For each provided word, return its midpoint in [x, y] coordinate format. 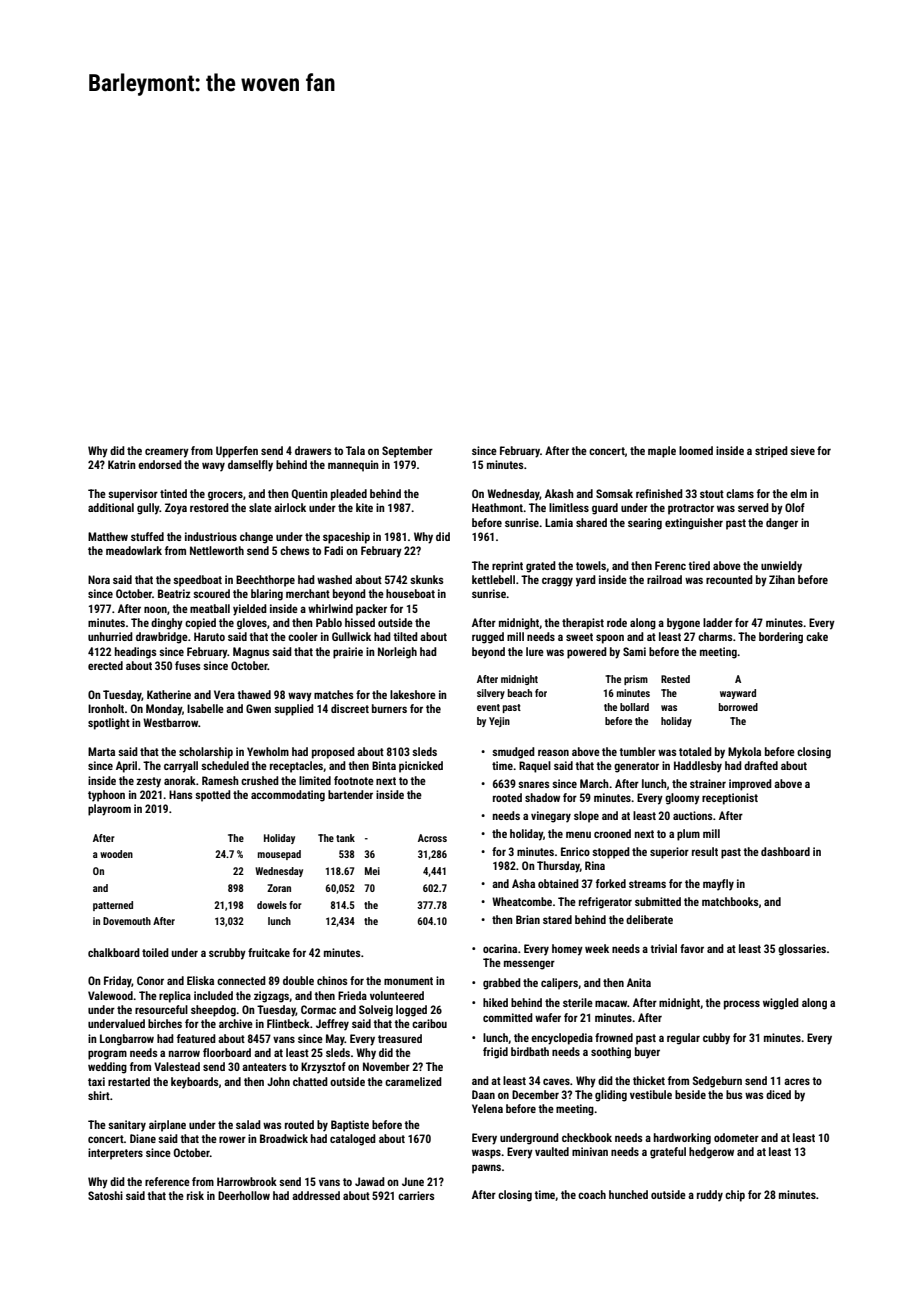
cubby [716, 1039]
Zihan [782, 579]
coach [592, 1194]
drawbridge [162, 638]
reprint [507, 567]
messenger [529, 965]
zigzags [271, 997]
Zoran [279, 888]
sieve [802, 450]
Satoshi [105, 1195]
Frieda [352, 995]
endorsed [160, 464]
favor [692, 948]
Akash [559, 493]
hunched [628, 1194]
